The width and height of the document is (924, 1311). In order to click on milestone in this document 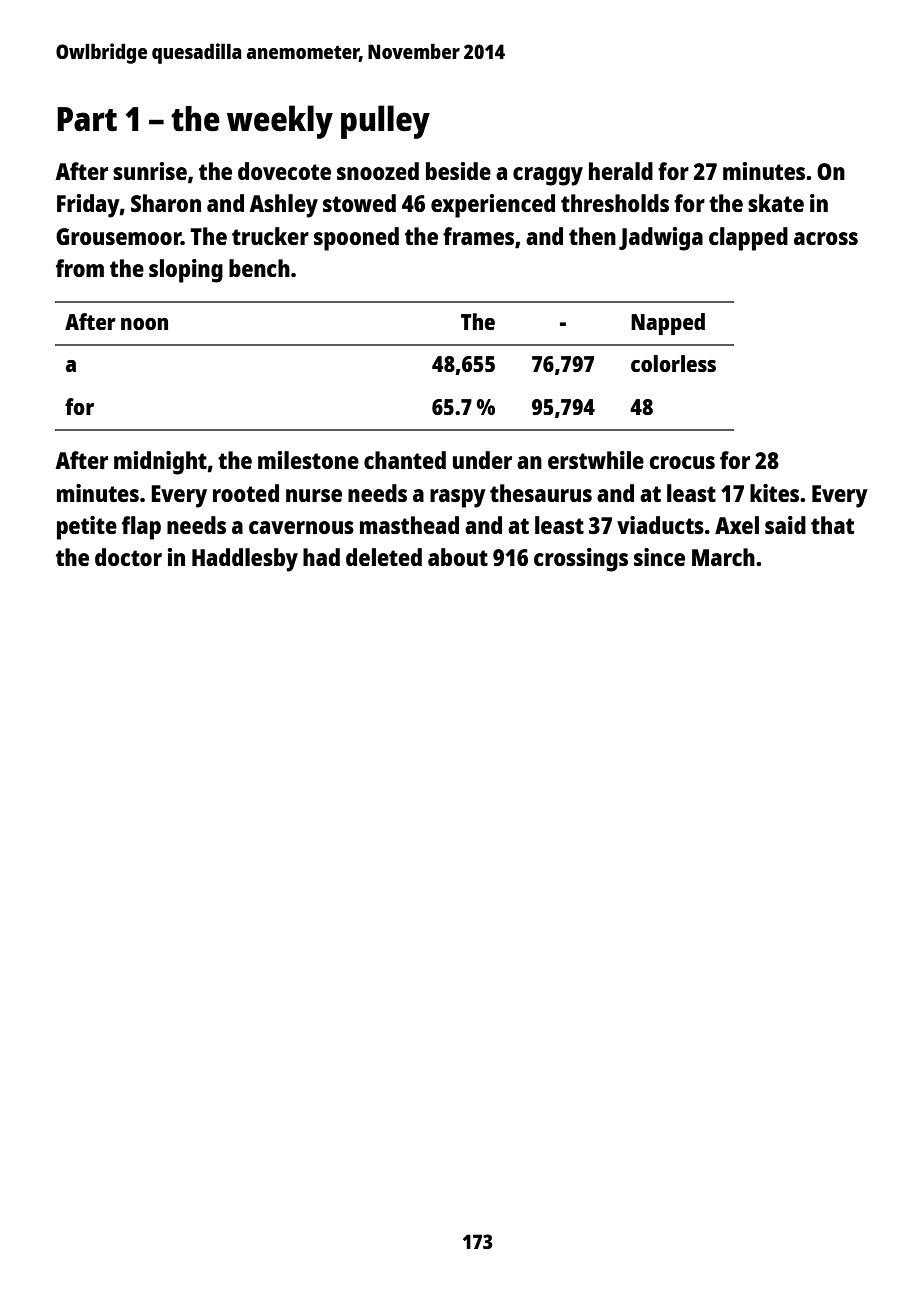, I will do `click(308, 460)`.
